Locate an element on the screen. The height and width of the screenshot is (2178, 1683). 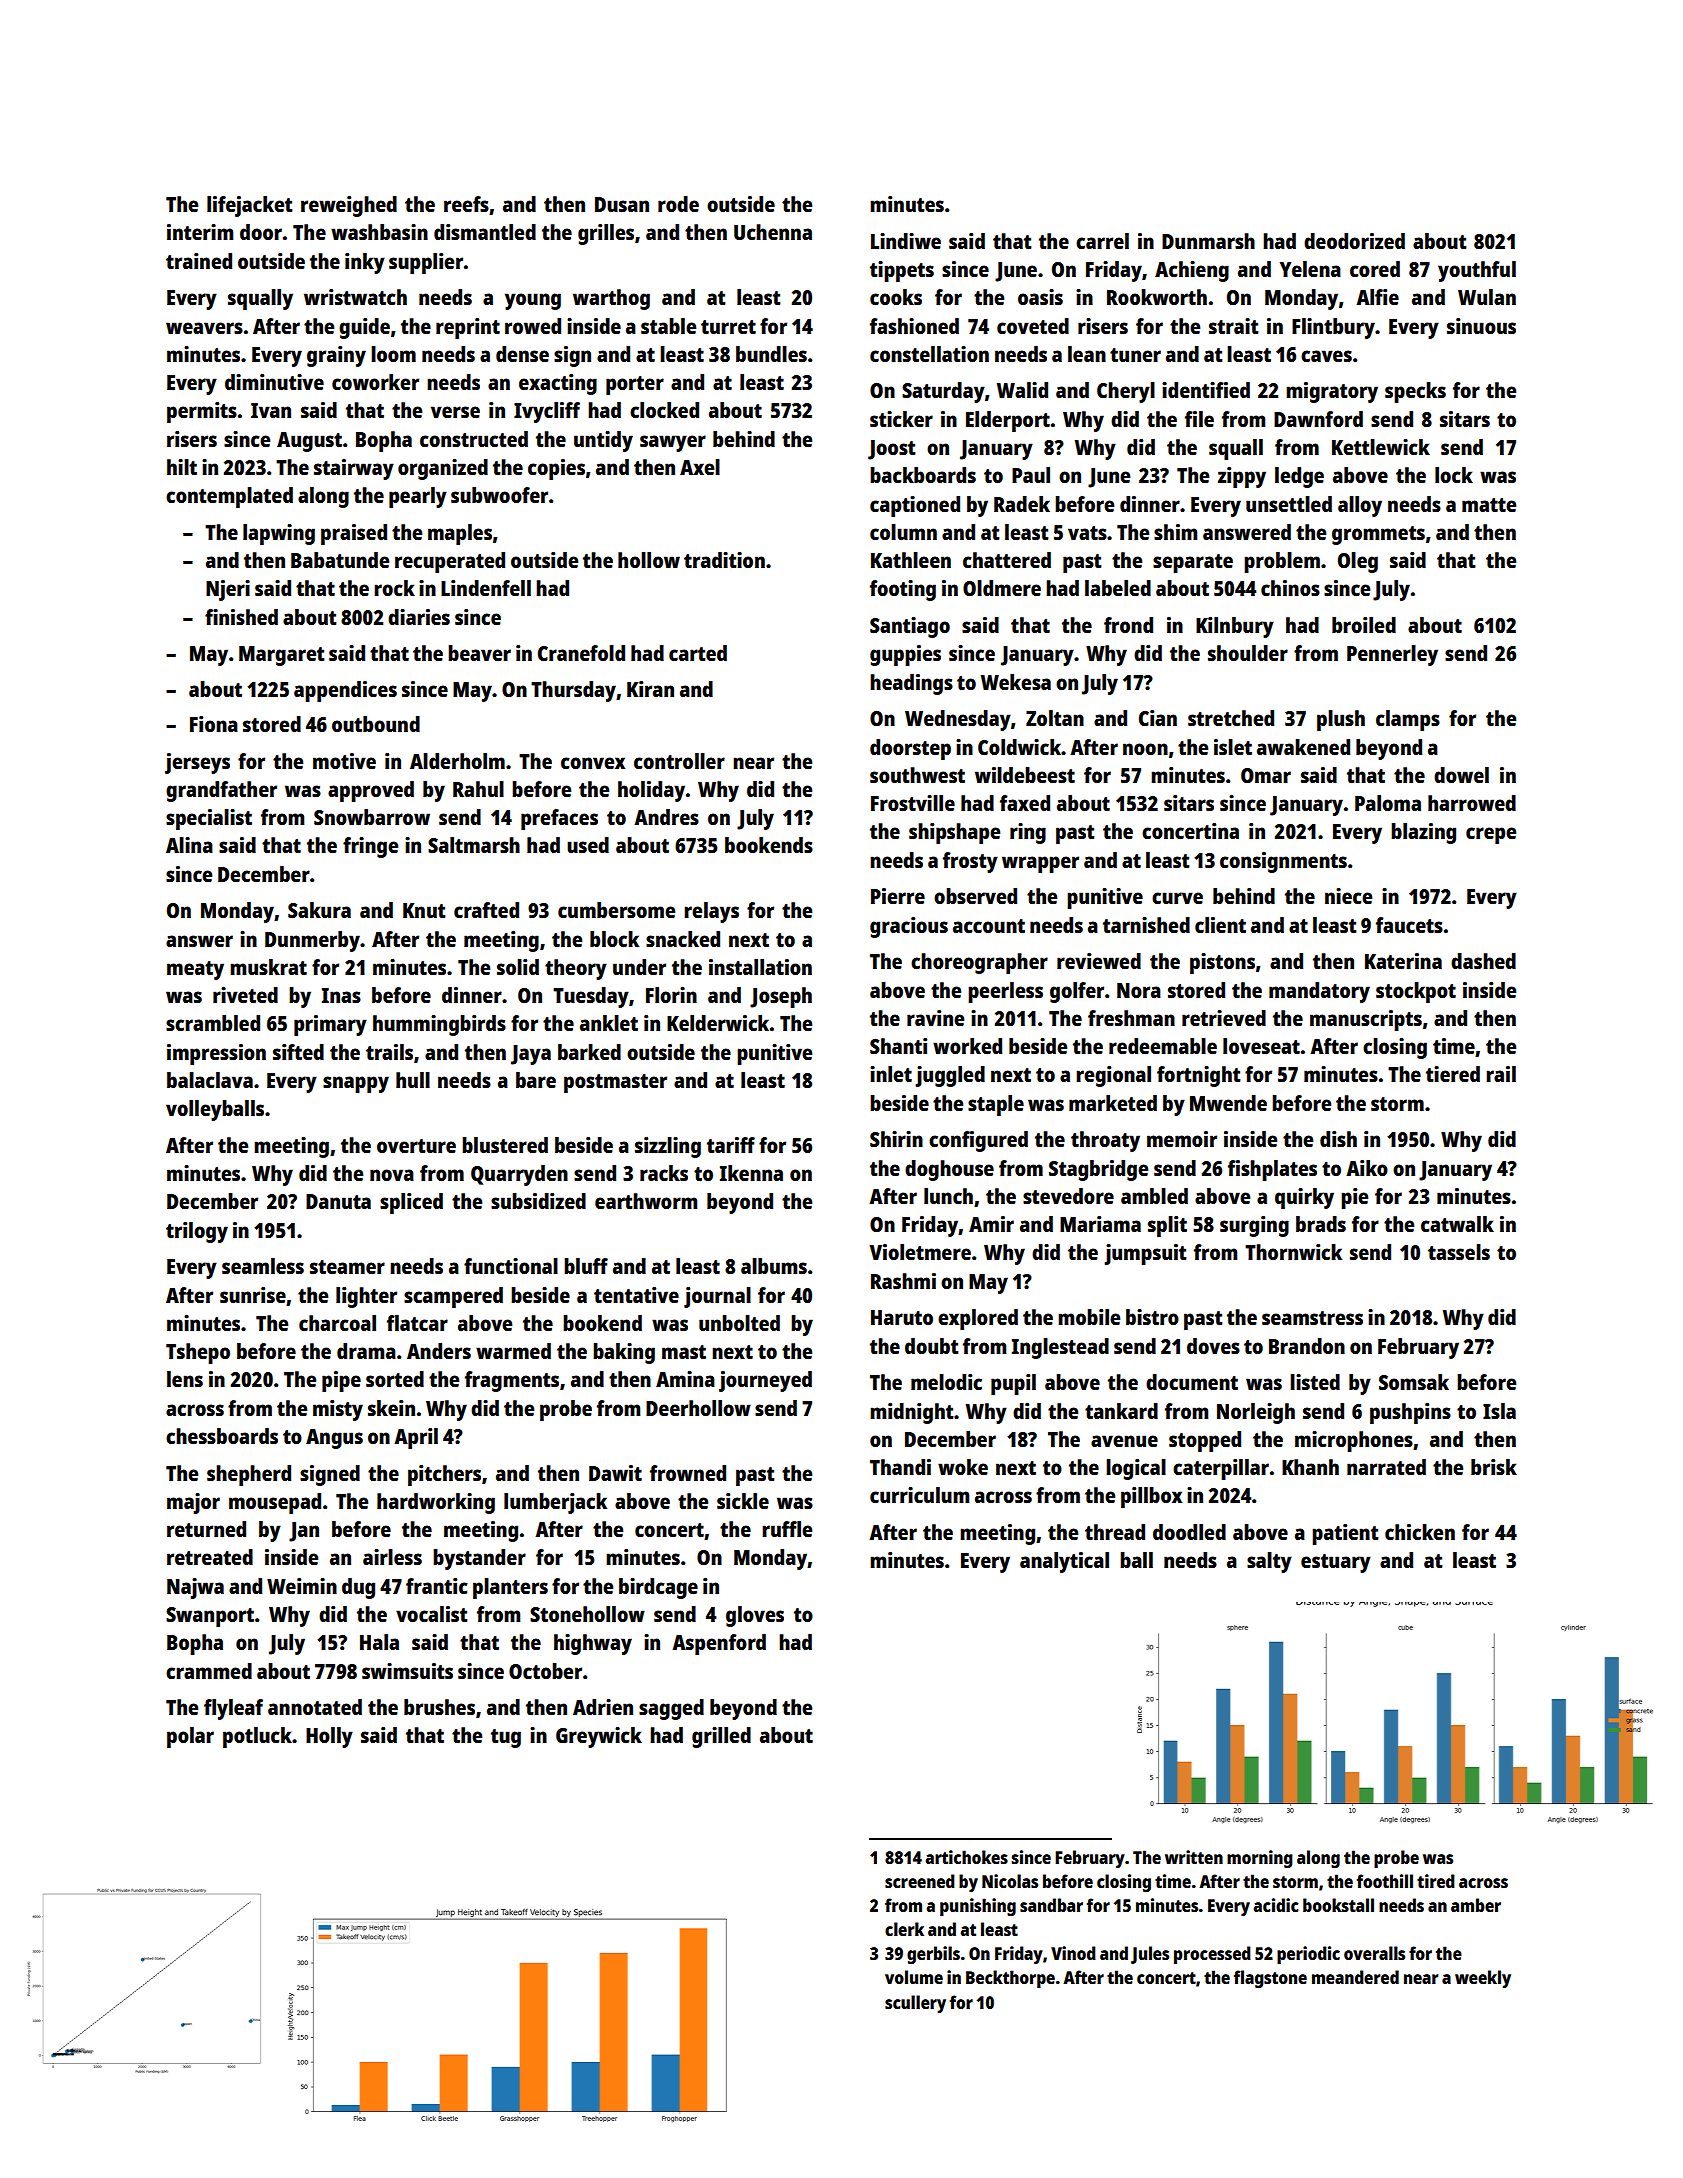
Elderport is located at coordinates (1008, 421).
